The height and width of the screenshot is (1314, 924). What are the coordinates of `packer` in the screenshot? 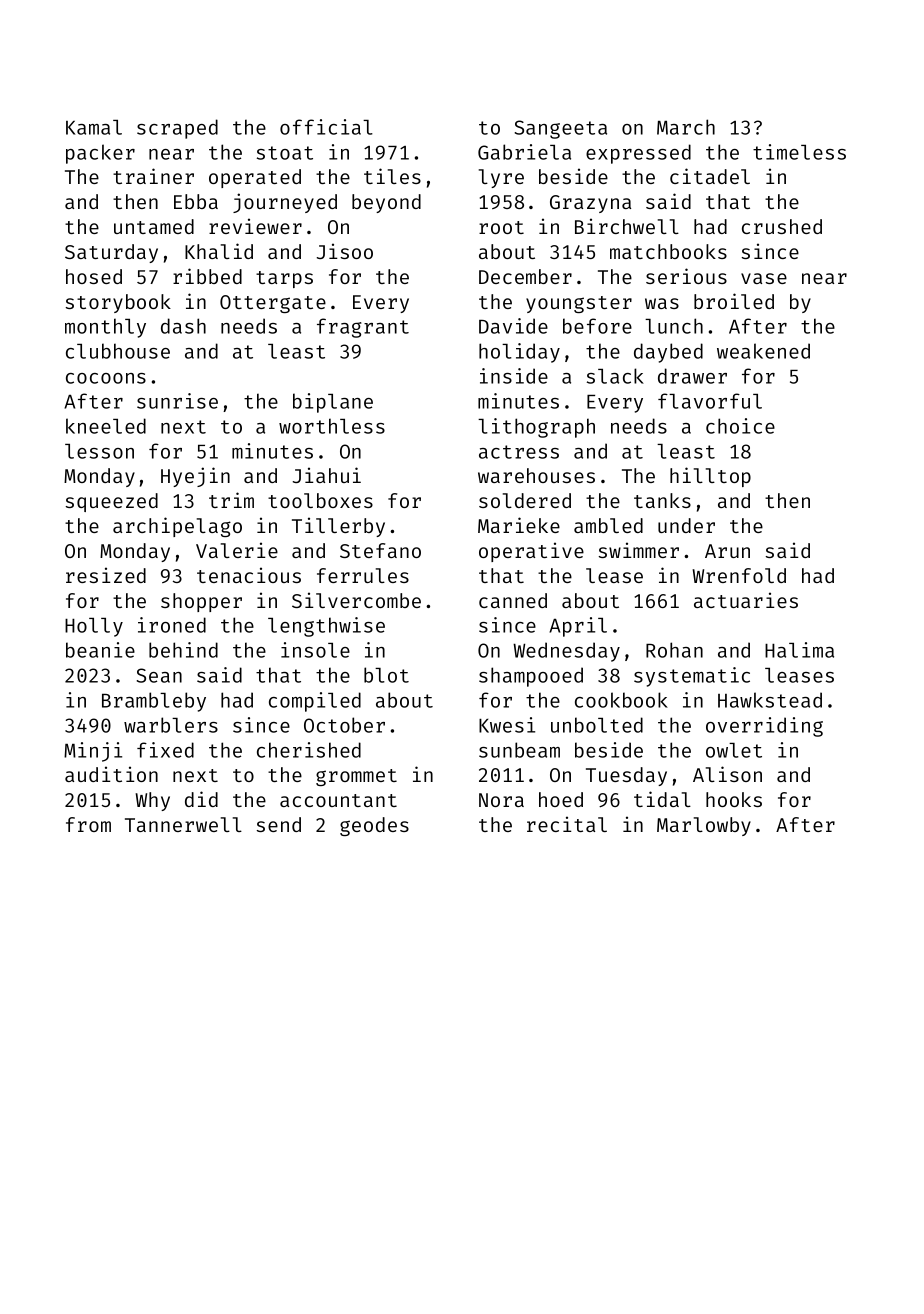 It's located at (100, 154).
